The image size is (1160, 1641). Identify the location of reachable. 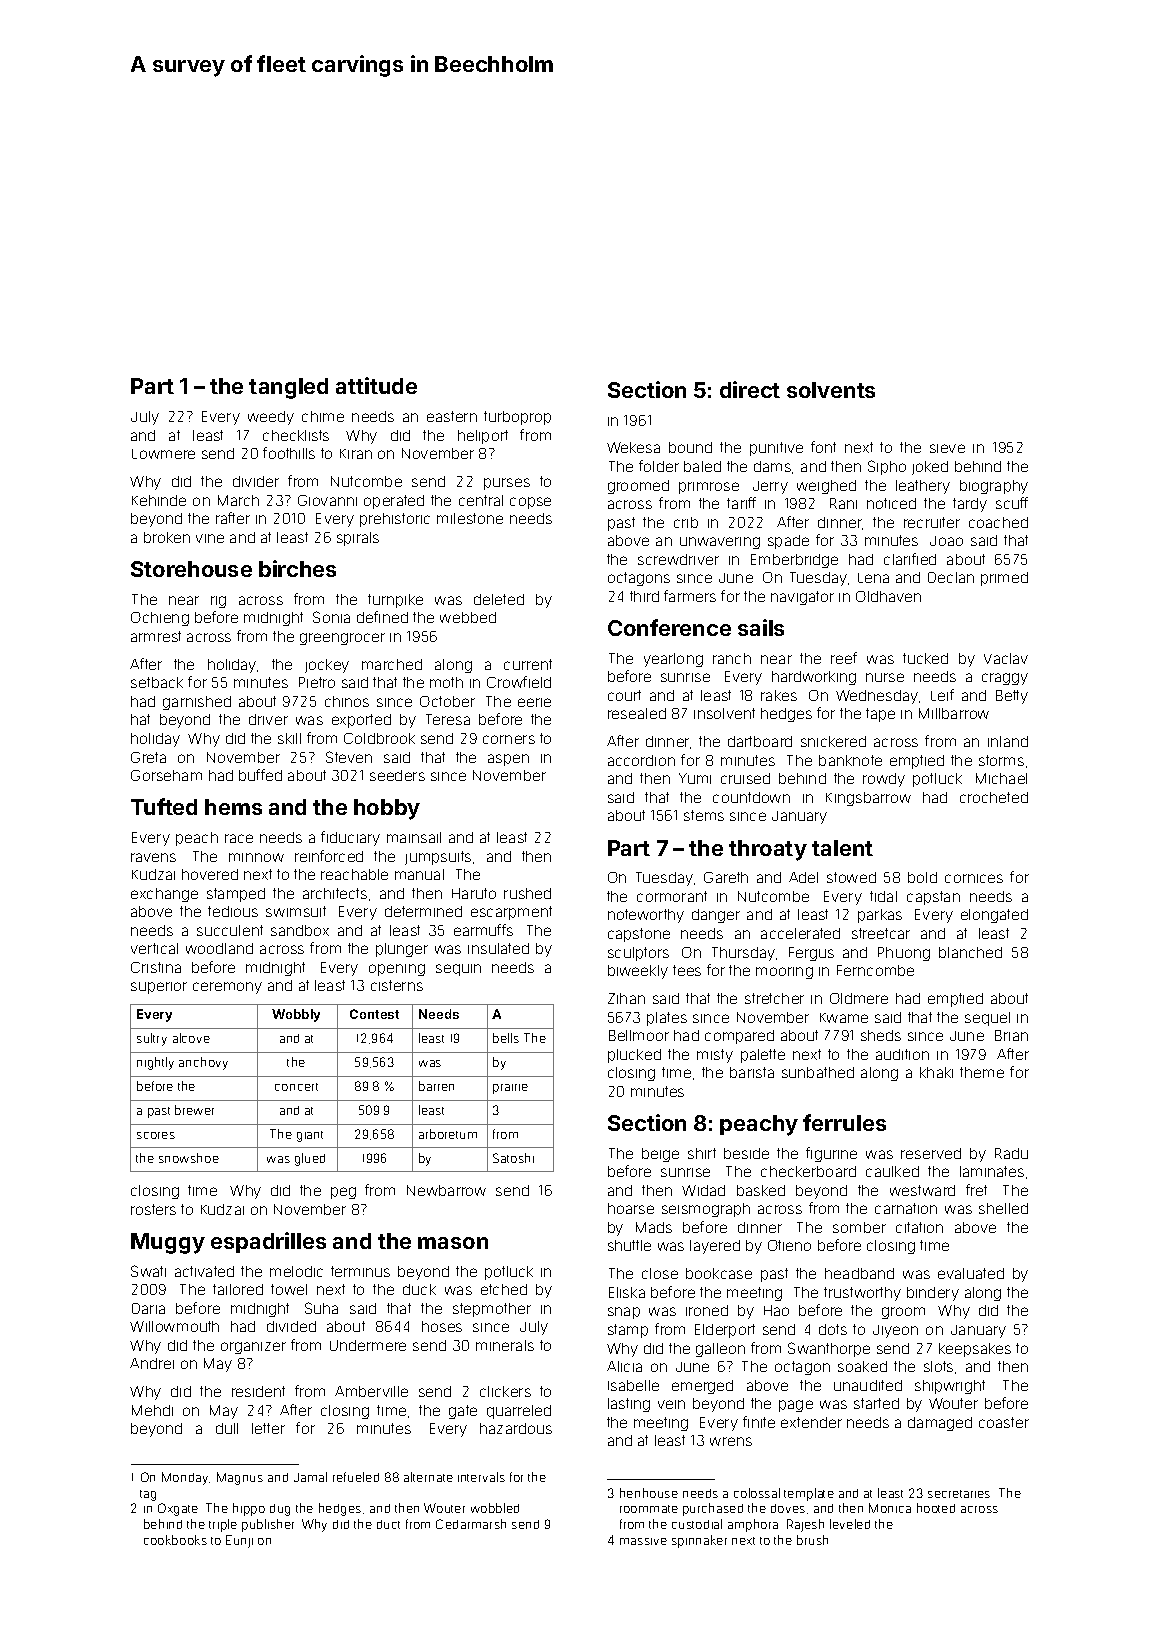
(354, 874).
